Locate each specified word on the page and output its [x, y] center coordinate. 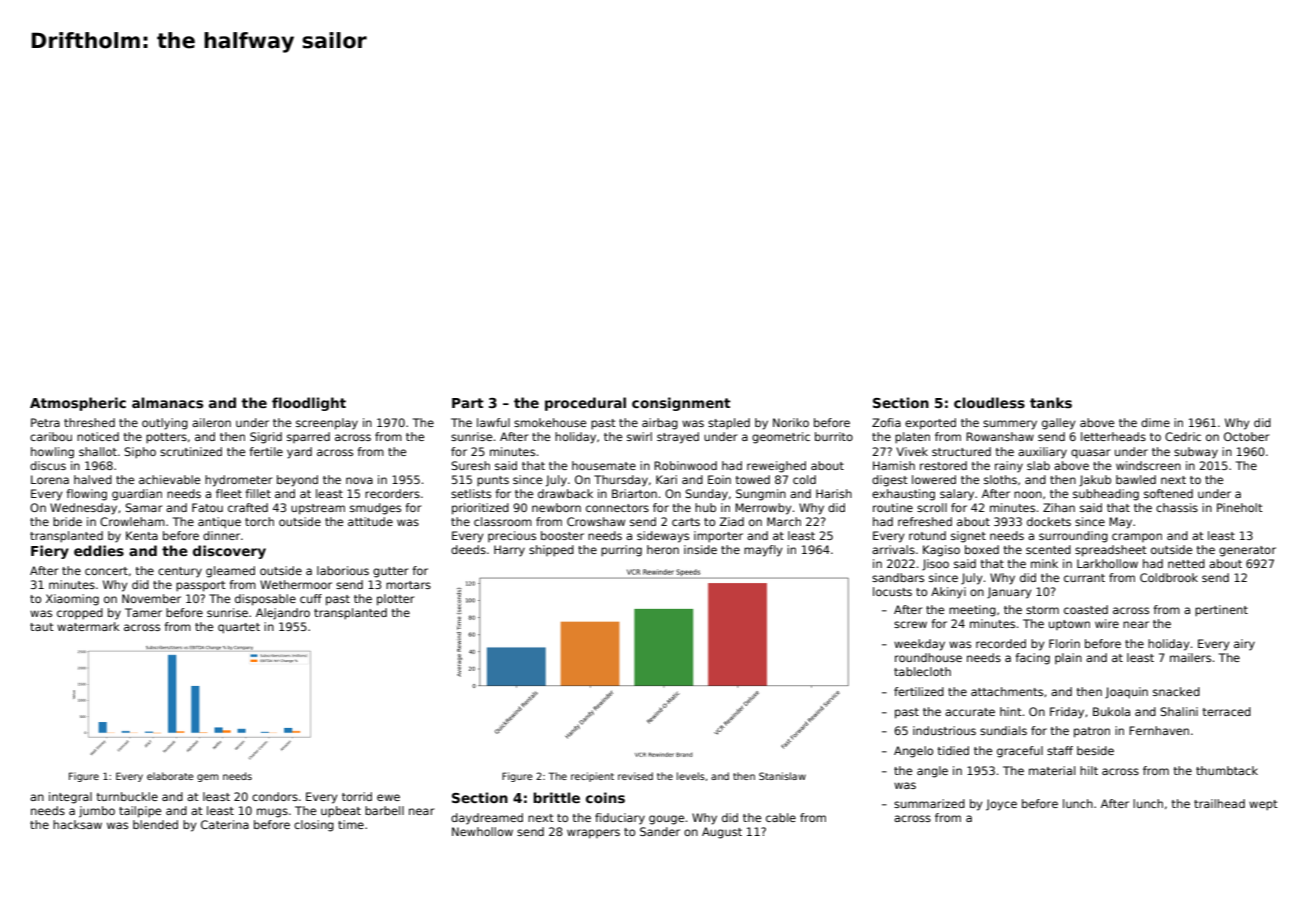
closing [314, 826]
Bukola [1111, 711]
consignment [681, 404]
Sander [660, 831]
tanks [1051, 402]
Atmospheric [78, 404]
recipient [592, 777]
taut [42, 627]
